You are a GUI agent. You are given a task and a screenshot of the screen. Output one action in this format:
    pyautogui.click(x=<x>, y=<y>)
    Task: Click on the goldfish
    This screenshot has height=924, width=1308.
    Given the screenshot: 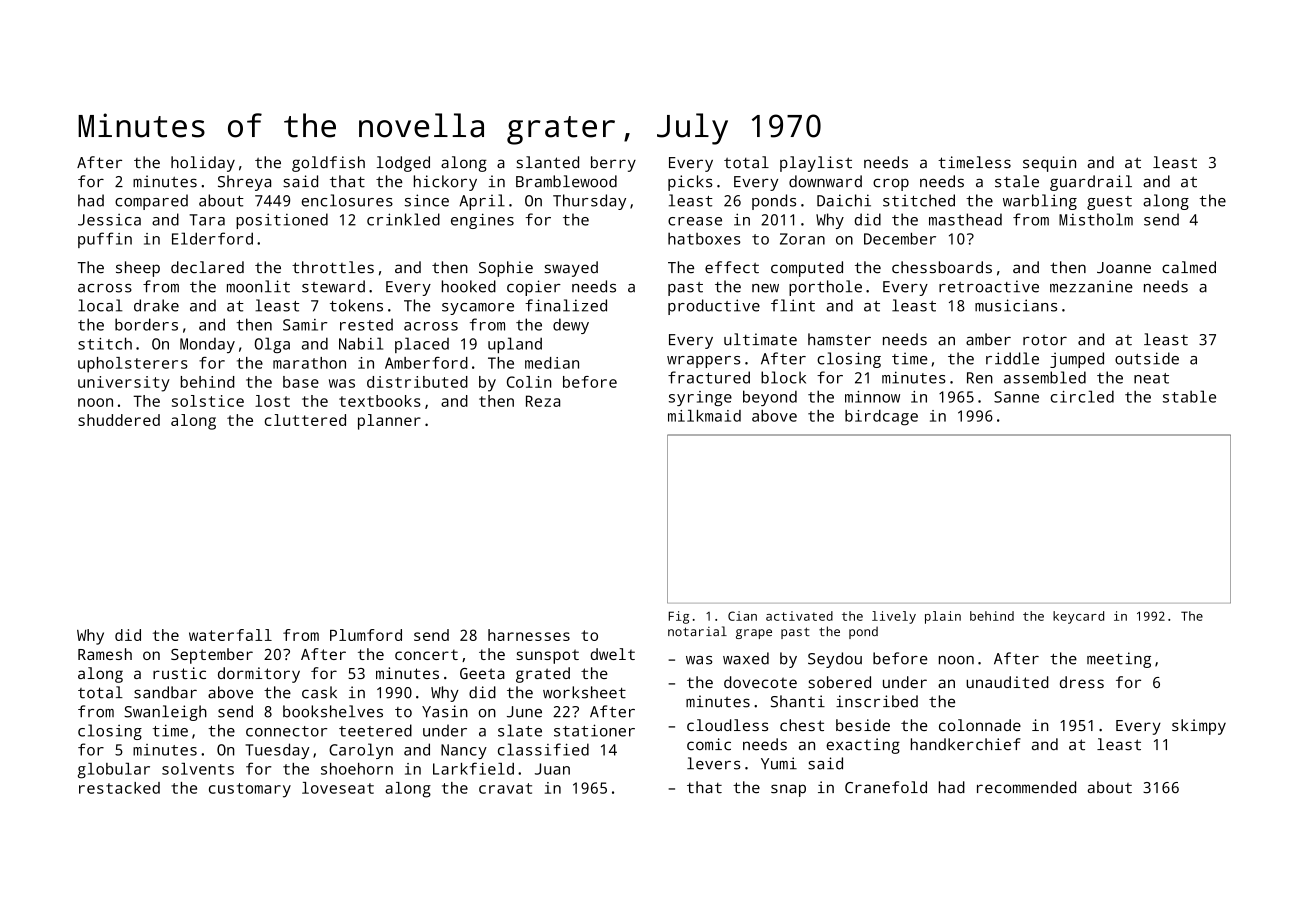 What is the action you would take?
    pyautogui.click(x=328, y=164)
